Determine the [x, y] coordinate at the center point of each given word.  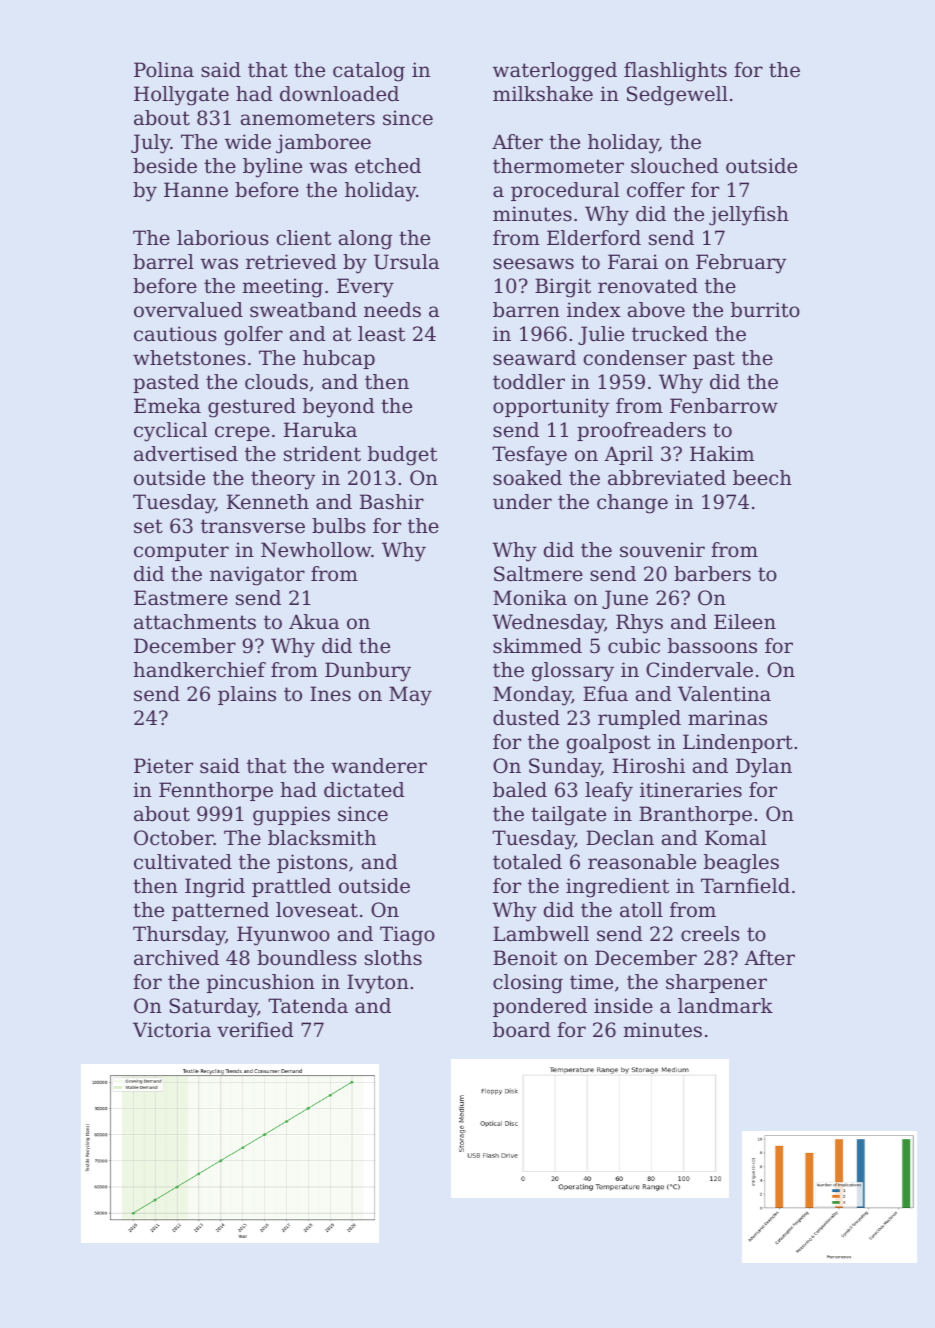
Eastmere [181, 598]
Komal [735, 838]
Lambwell [541, 934]
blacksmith [322, 838]
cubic [634, 646]
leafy [609, 792]
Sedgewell [677, 96]
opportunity [551, 408]
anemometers [308, 118]
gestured [252, 408]
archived [176, 958]
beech [762, 478]
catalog [369, 72]
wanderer [379, 766]
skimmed [537, 646]
